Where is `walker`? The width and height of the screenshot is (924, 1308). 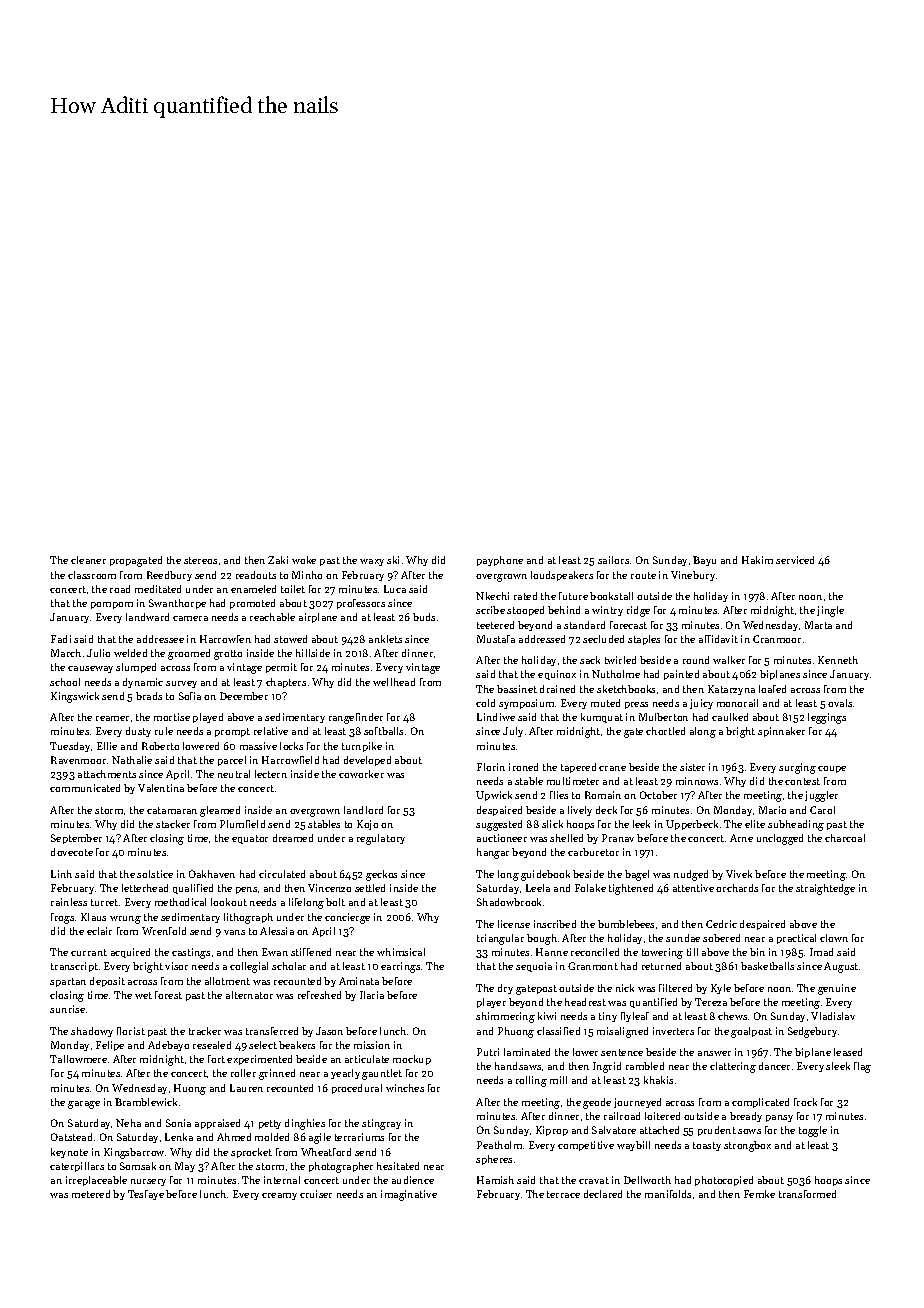
walker is located at coordinates (729, 660).
